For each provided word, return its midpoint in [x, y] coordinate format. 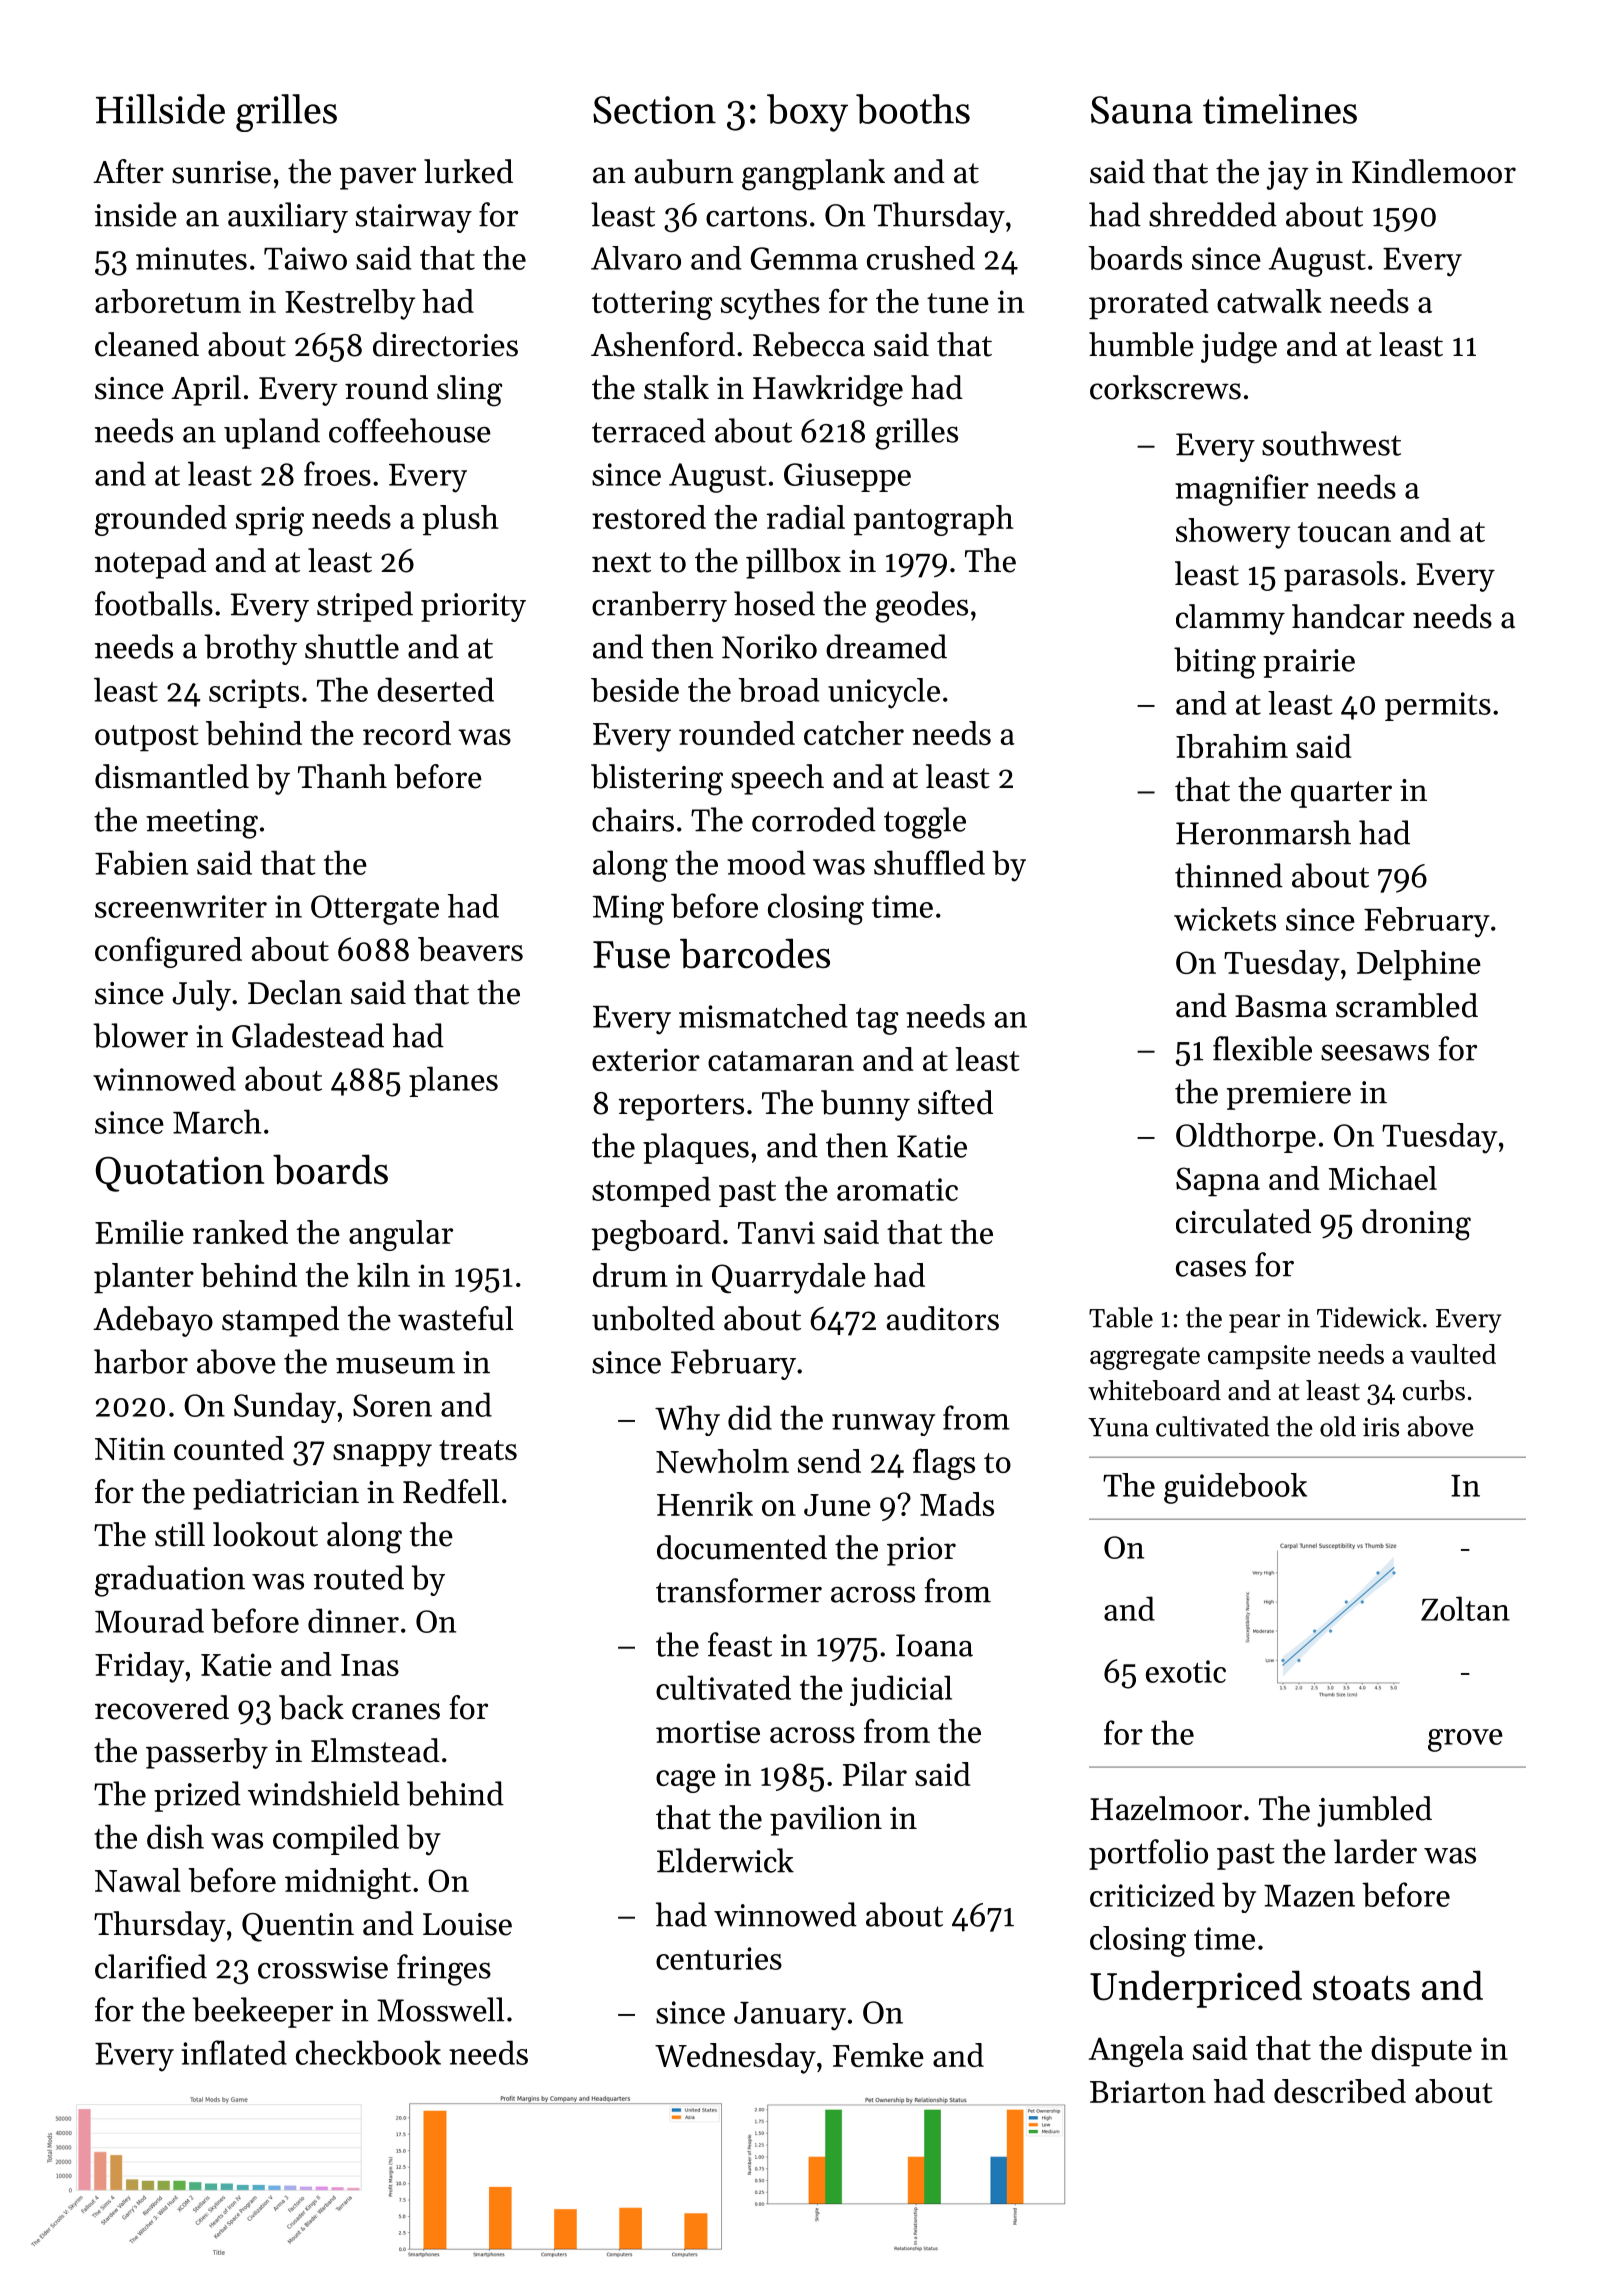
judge [1239, 348]
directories [445, 344]
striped [365, 606]
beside [635, 690]
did [750, 1417]
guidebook [1235, 1488]
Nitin [130, 1448]
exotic [1186, 1671]
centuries [719, 1958]
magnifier [1242, 490]
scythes [770, 304]
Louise [467, 1924]
